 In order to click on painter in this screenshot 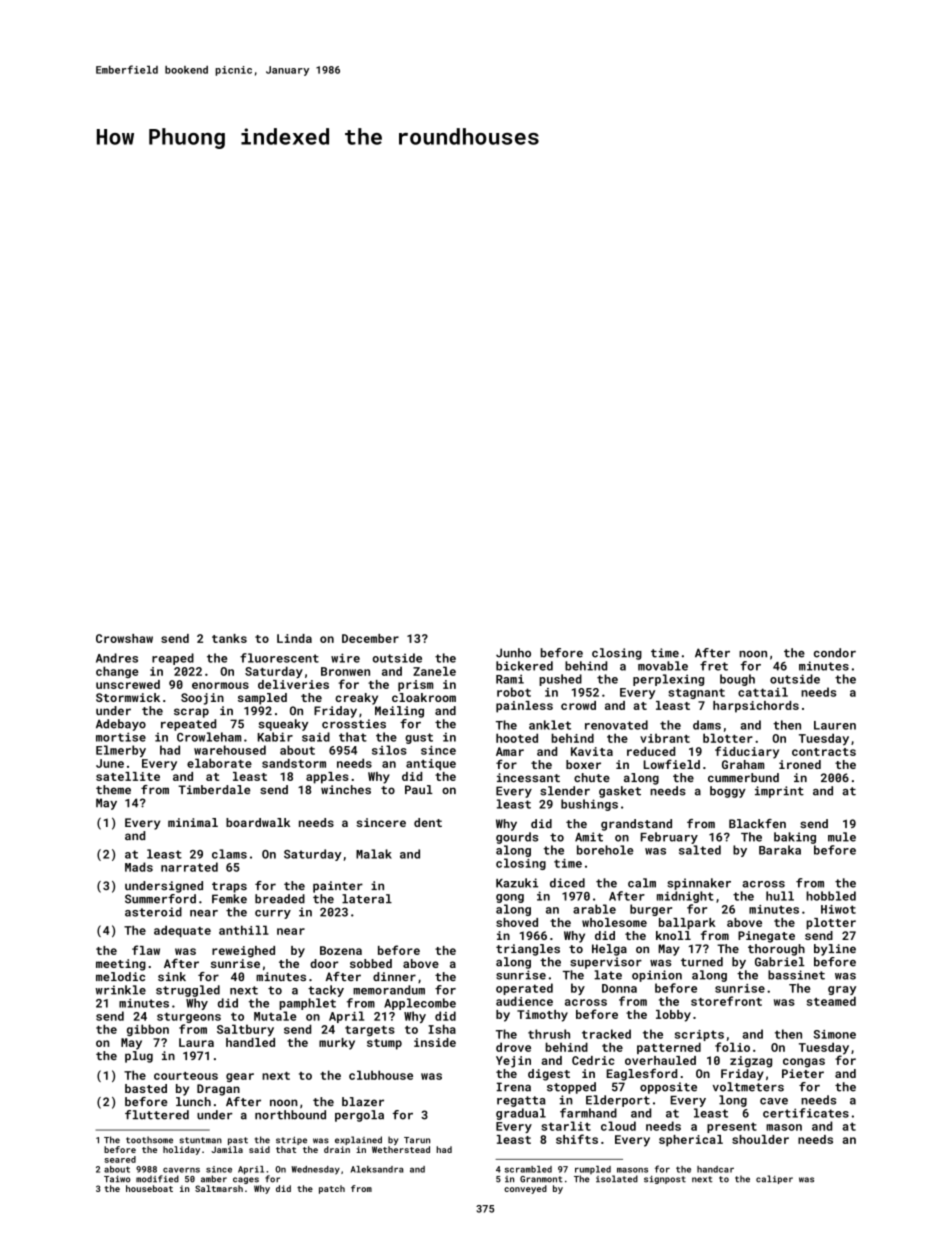, I will do `click(338, 887)`.
